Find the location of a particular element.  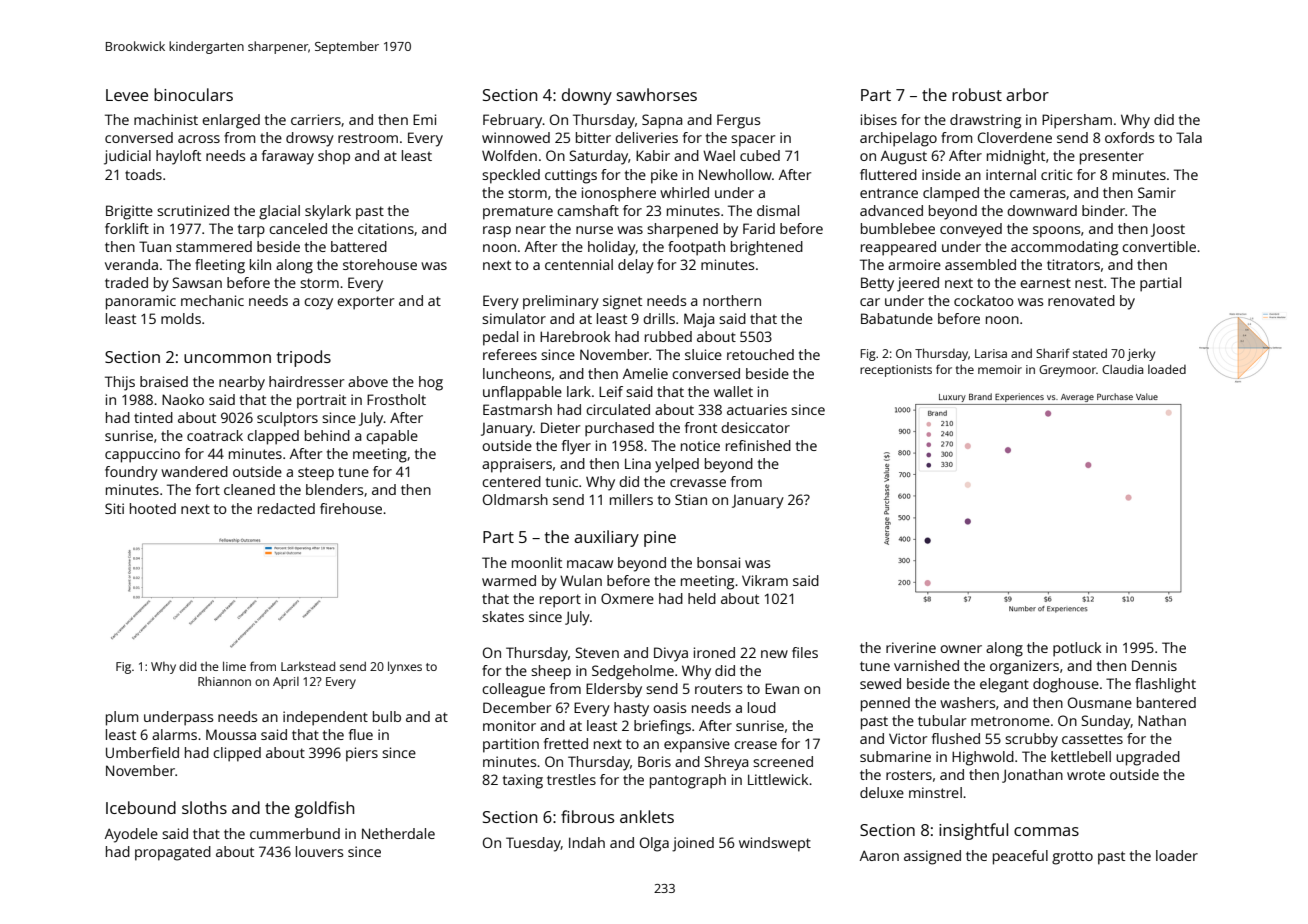

binoculars is located at coordinates (193, 94).
